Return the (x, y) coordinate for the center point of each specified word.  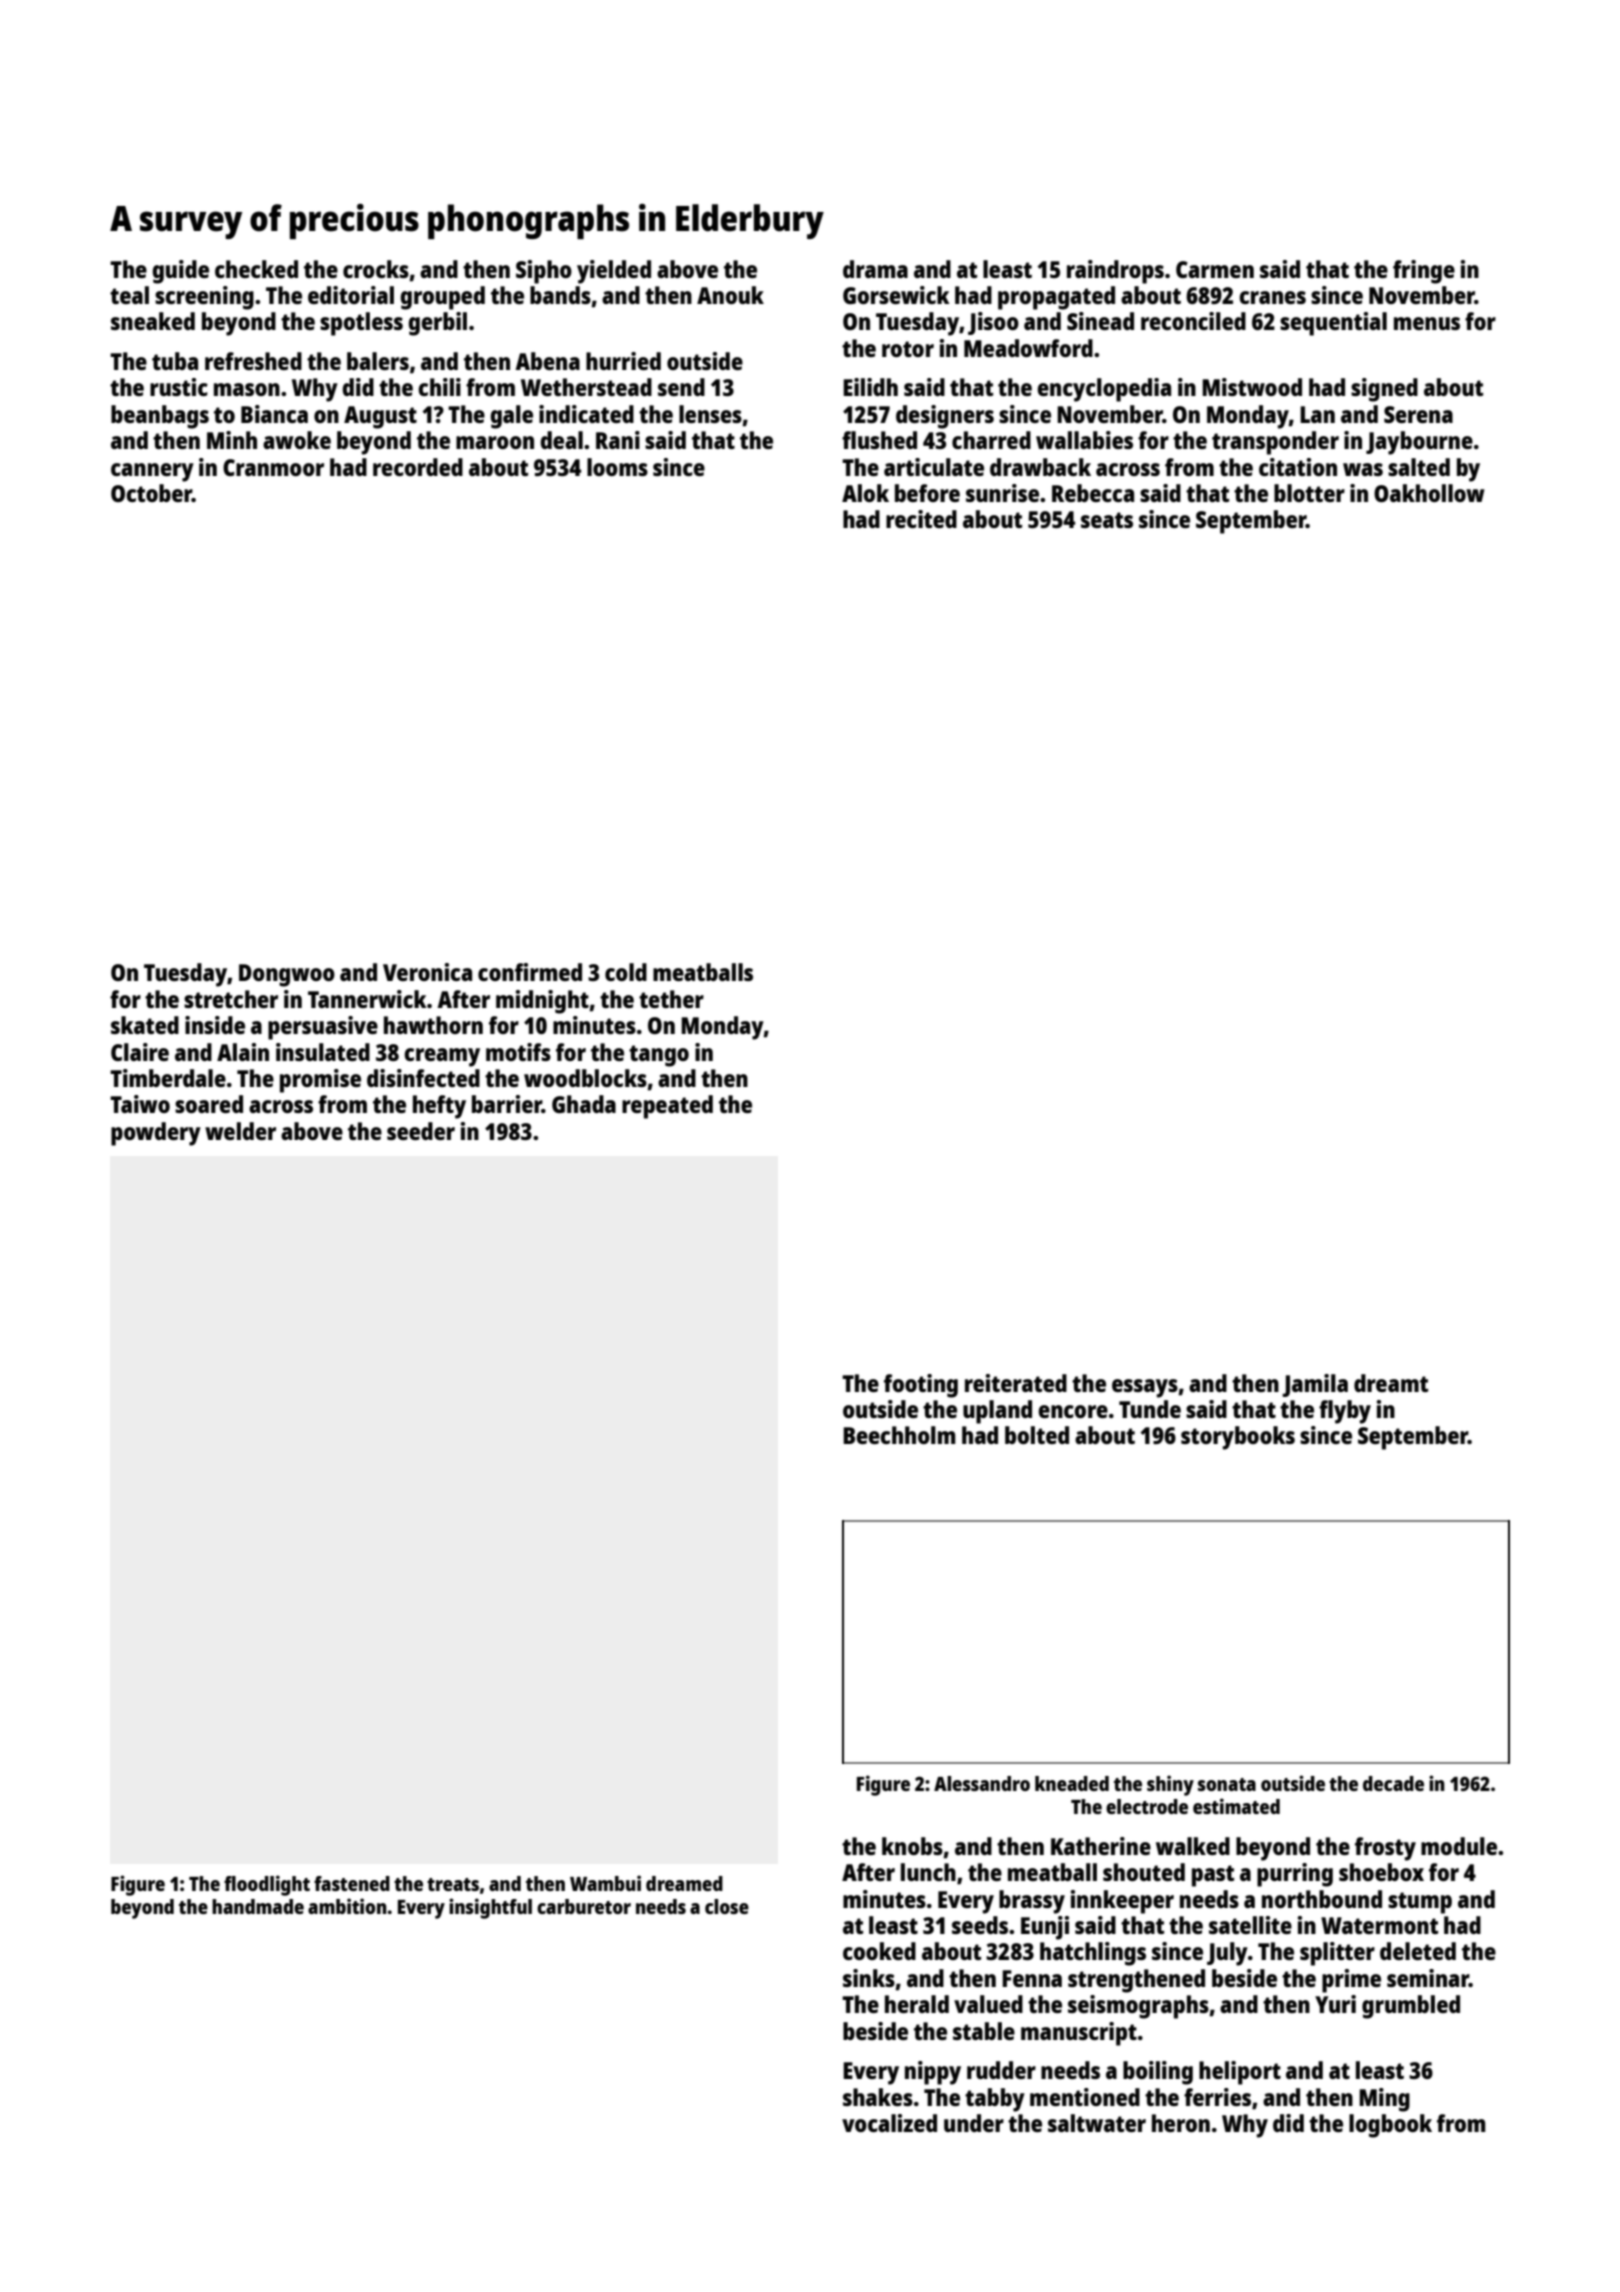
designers (945, 417)
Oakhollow (1429, 493)
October (151, 493)
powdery (156, 1134)
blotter (1309, 493)
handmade (258, 1906)
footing (921, 1386)
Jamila (1315, 1385)
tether (671, 999)
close (727, 1906)
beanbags (160, 417)
